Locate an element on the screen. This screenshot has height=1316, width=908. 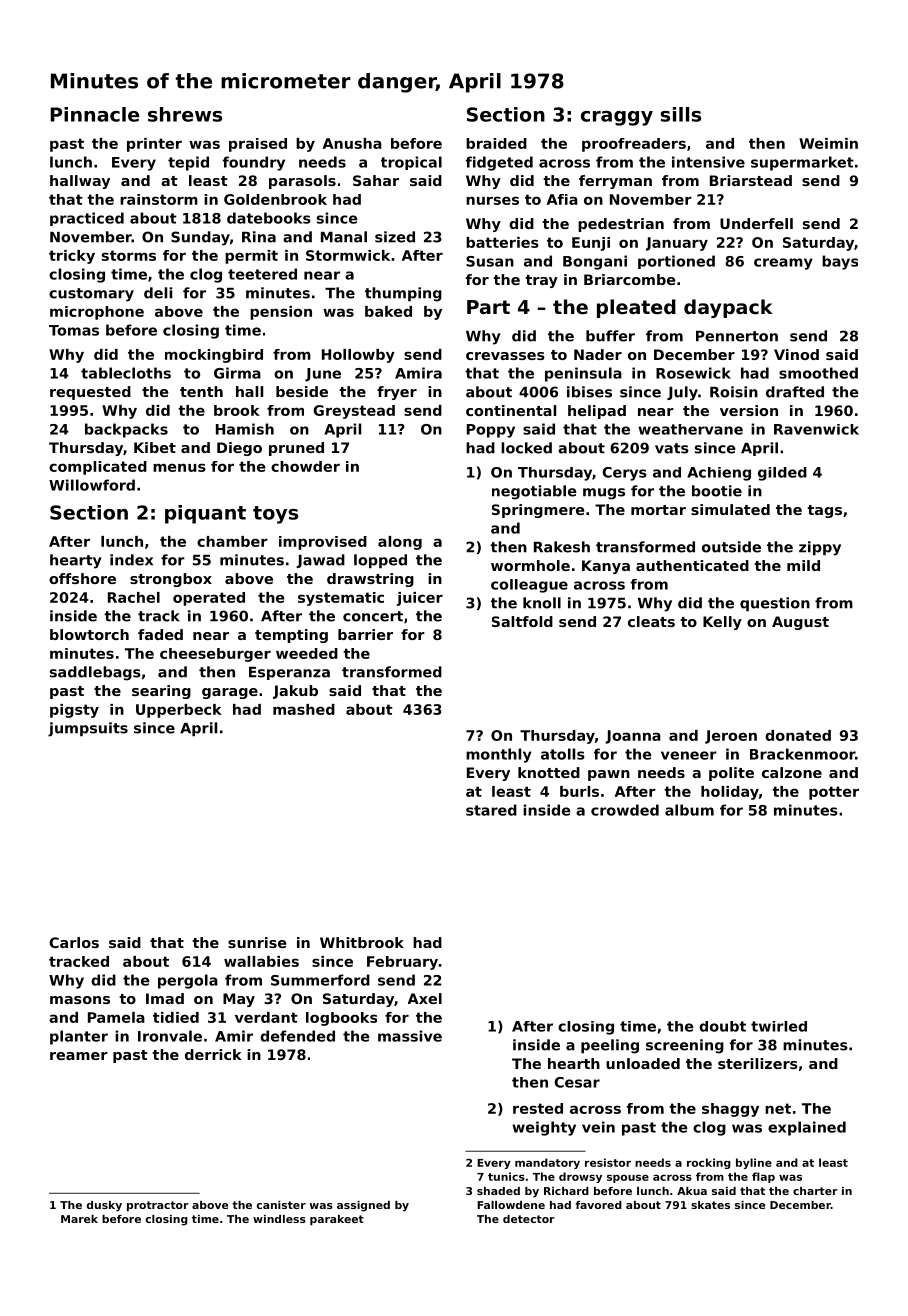
Pinnacle is located at coordinates (95, 114).
